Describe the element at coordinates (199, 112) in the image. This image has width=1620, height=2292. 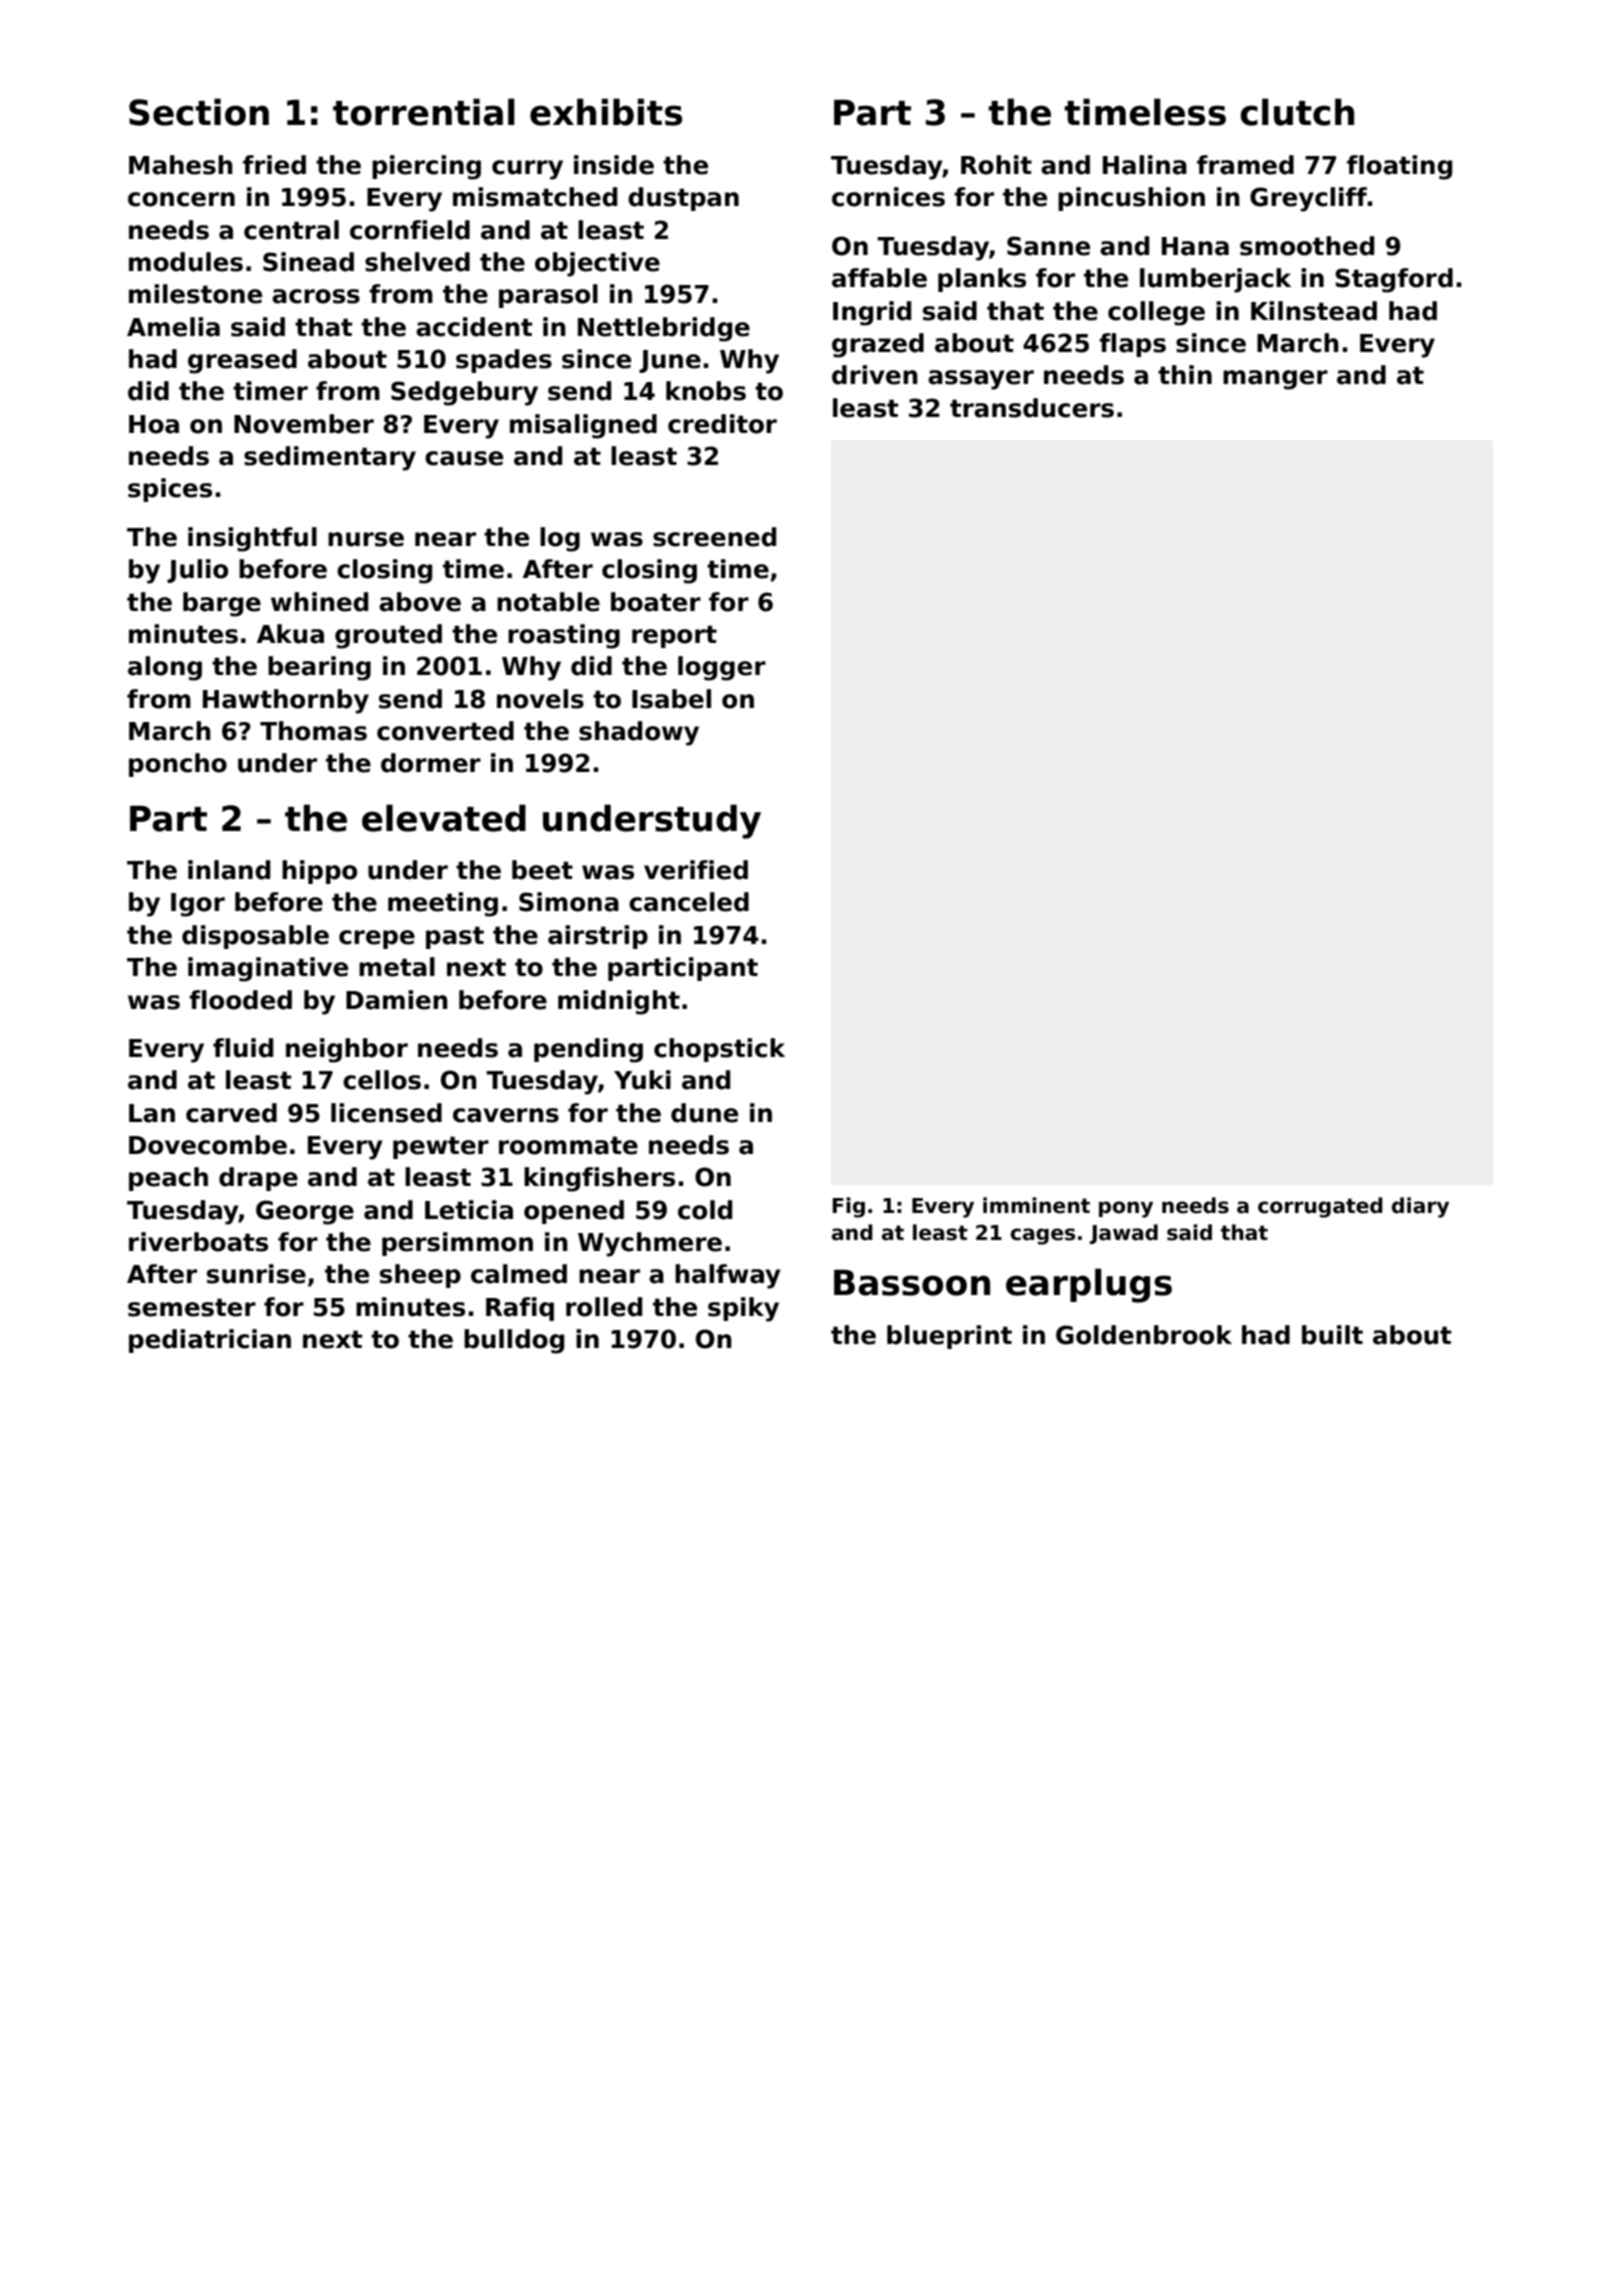
I see `Section` at that location.
